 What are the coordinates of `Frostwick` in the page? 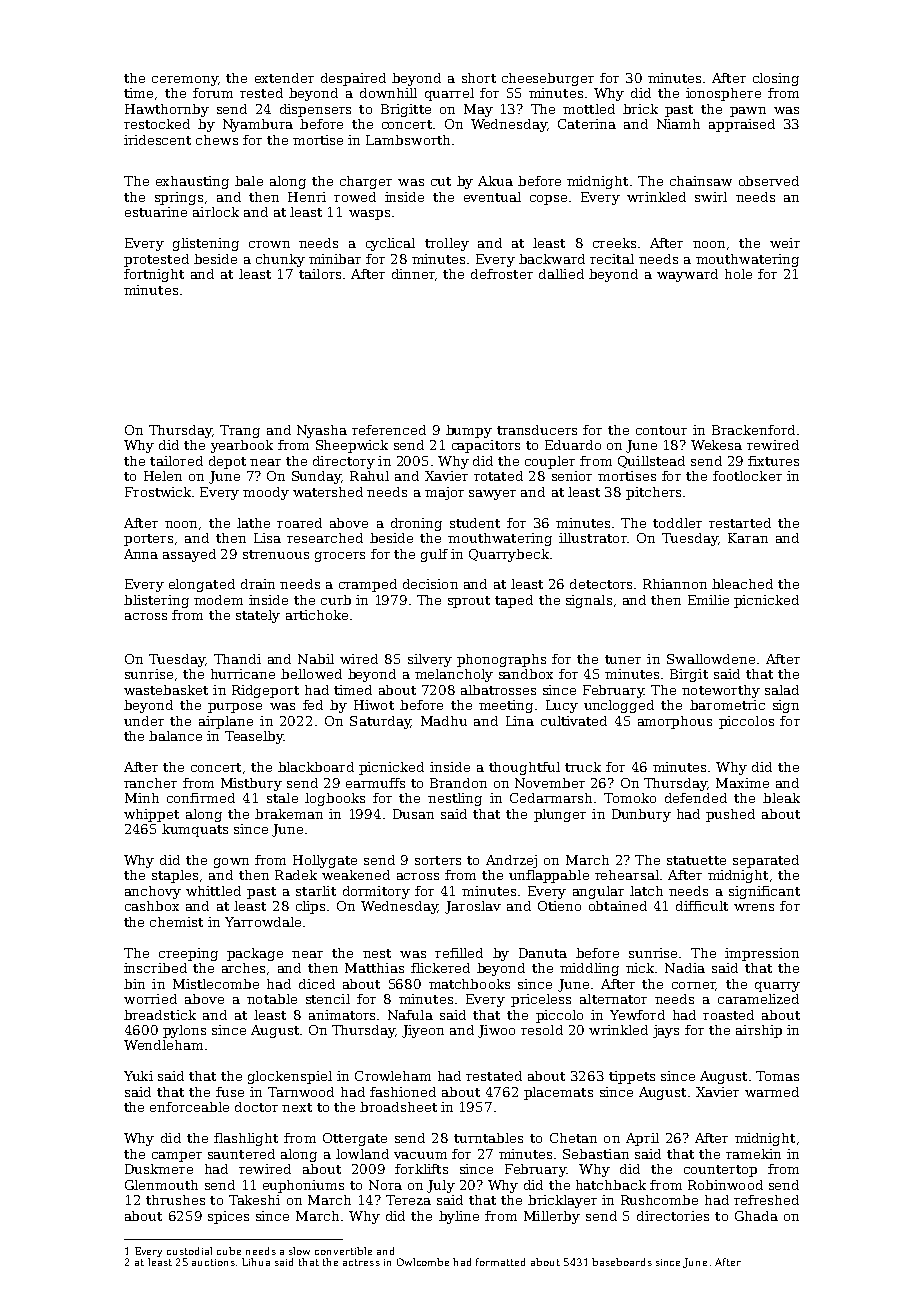 It's located at (158, 492).
